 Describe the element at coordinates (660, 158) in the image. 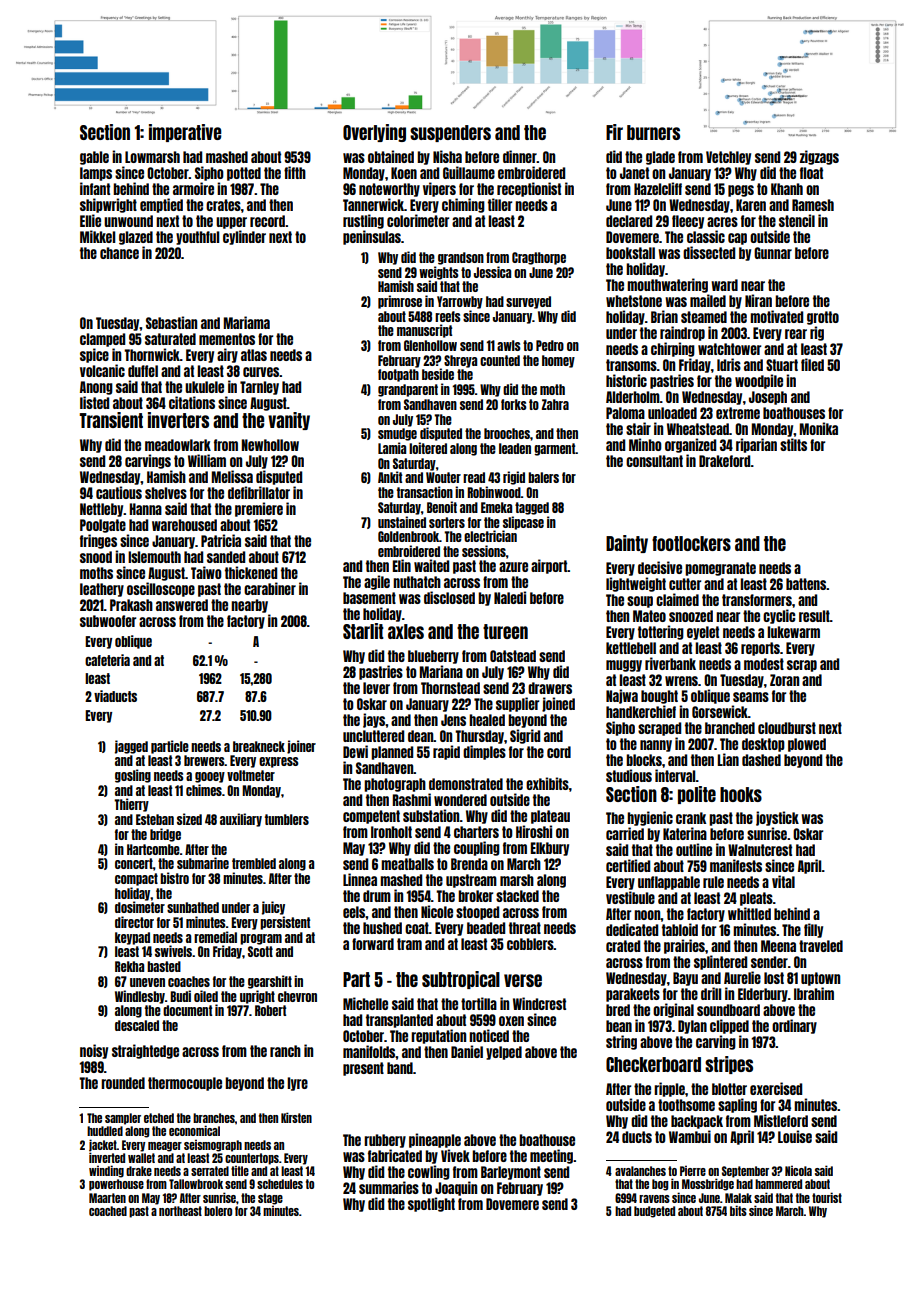

I see `glade` at that location.
